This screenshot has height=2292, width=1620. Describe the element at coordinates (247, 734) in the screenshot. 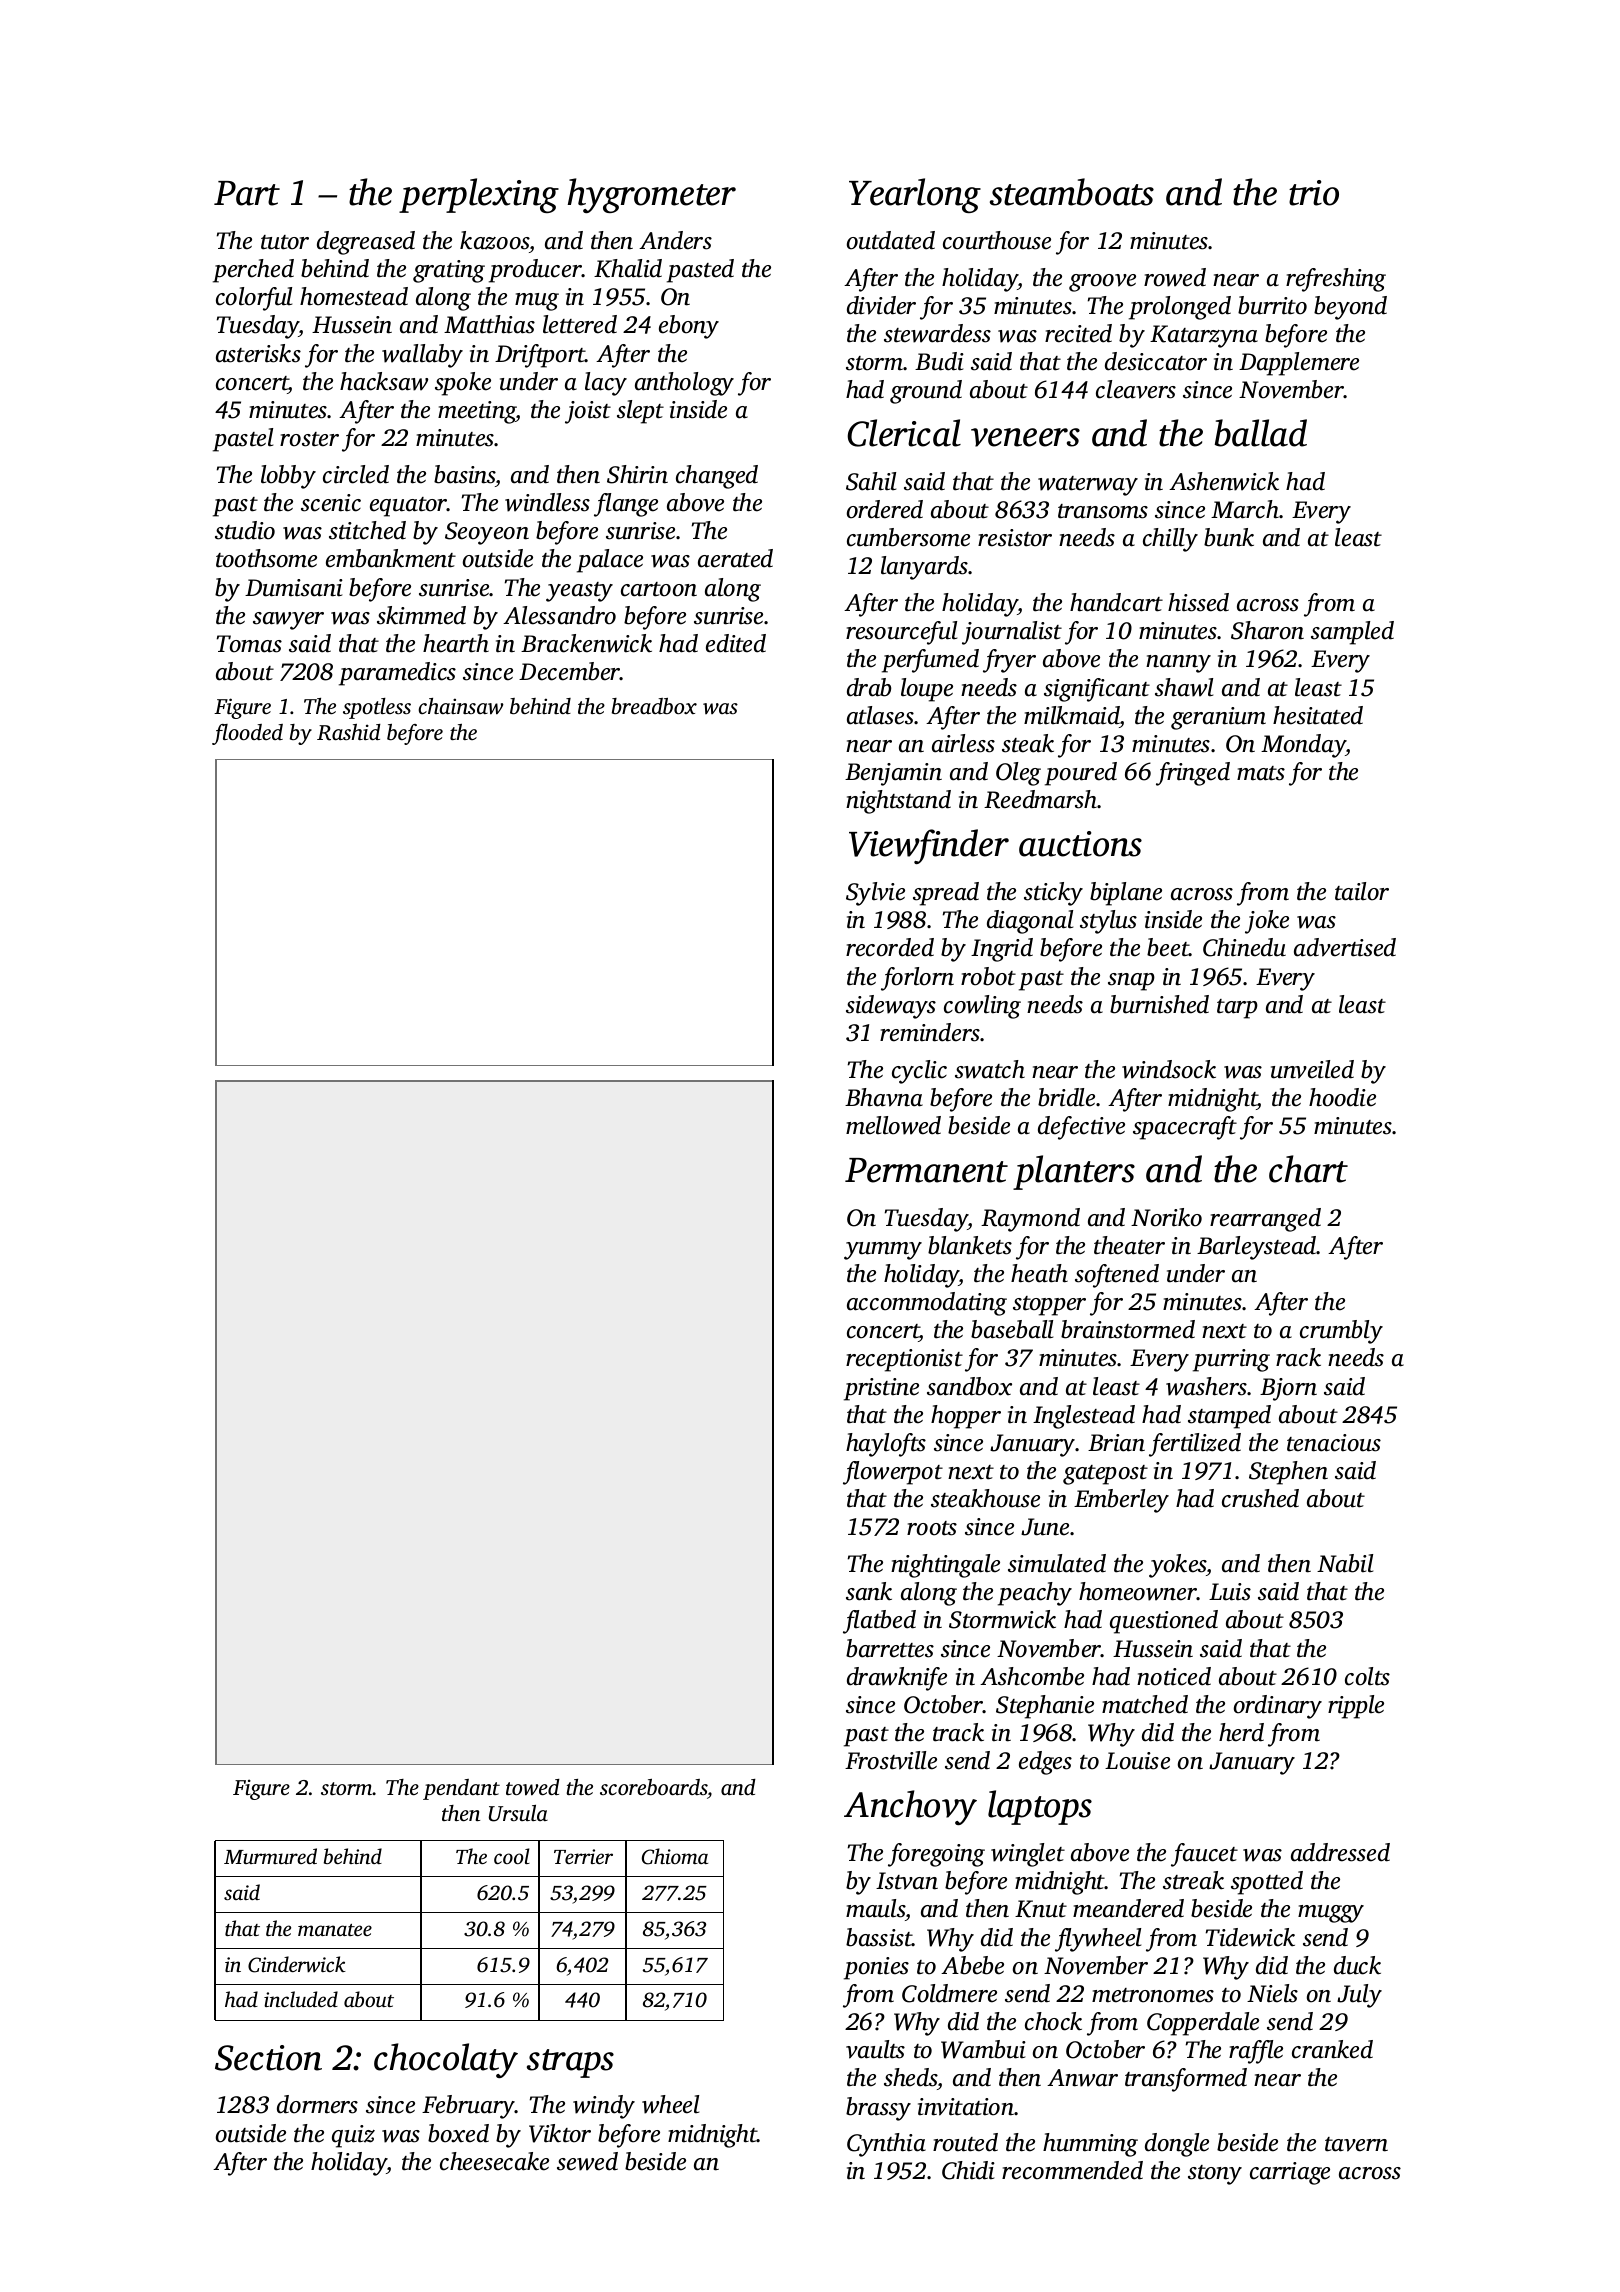

I see `flooded` at that location.
